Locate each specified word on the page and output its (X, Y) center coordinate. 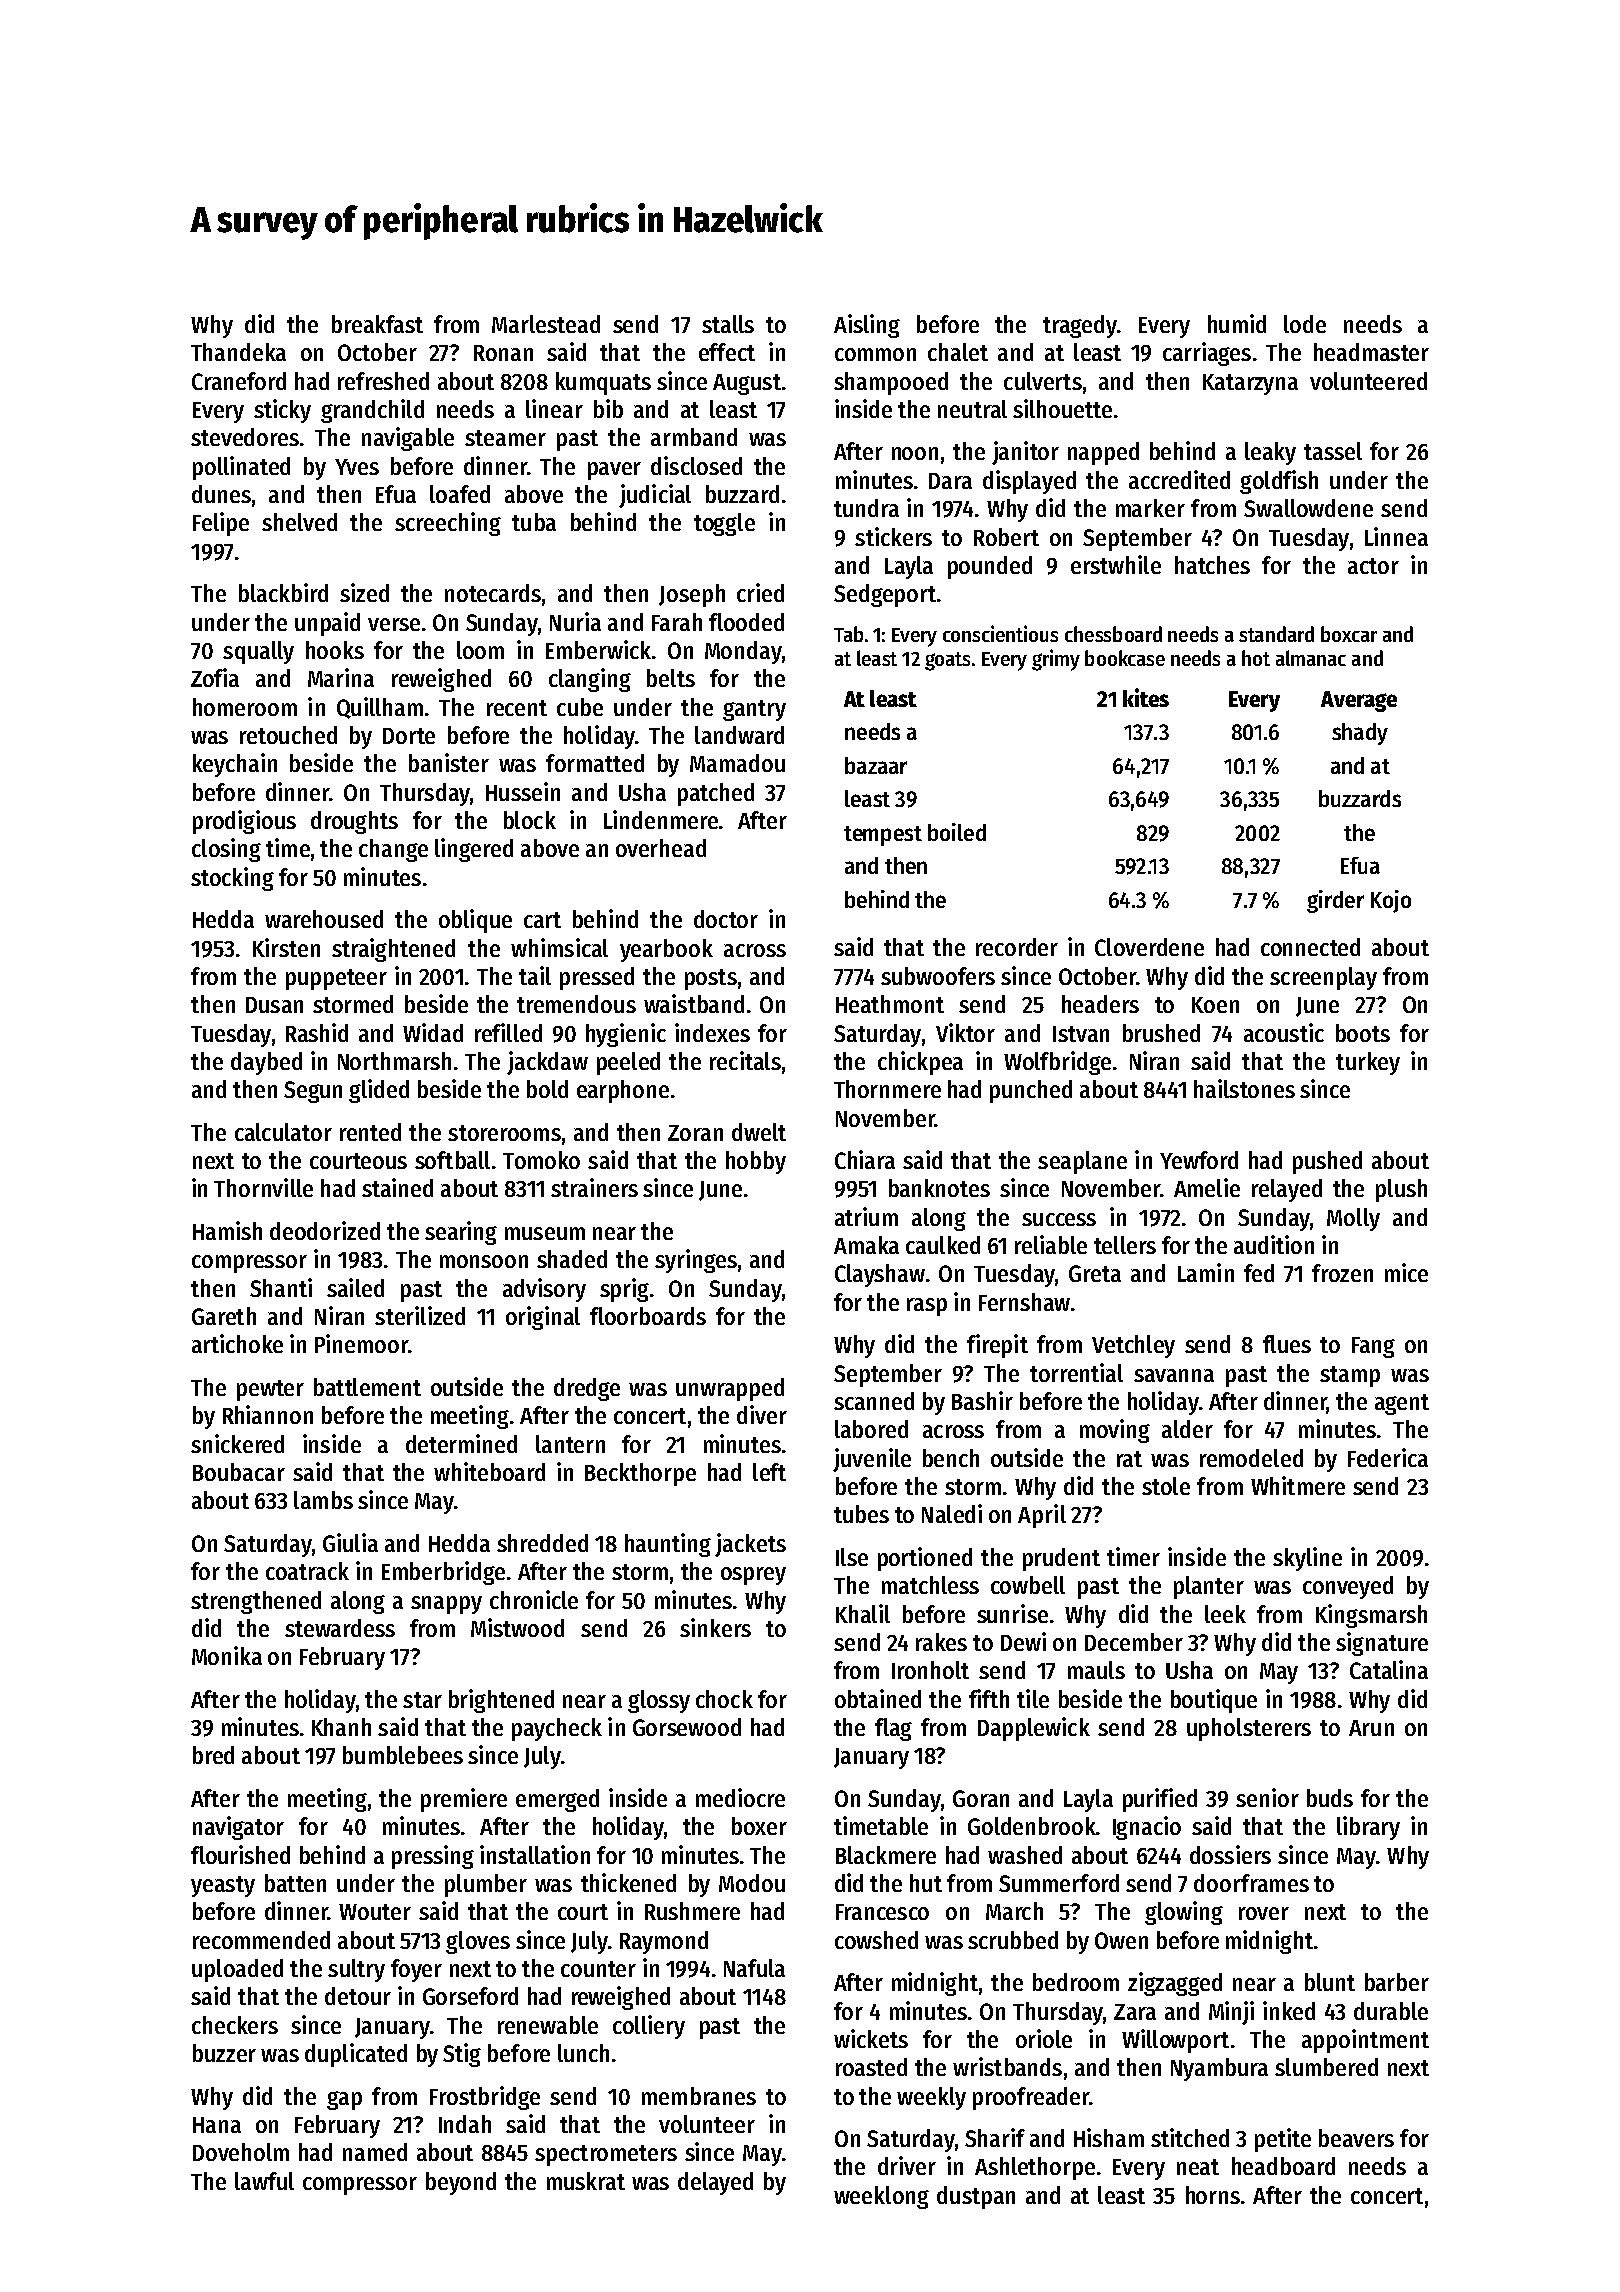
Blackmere (886, 1855)
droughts (354, 822)
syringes (696, 1261)
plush (1401, 1190)
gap (344, 2100)
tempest (883, 836)
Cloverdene (1149, 947)
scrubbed (1013, 1940)
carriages (1207, 354)
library (1368, 1828)
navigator (238, 1828)
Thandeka (238, 352)
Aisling (867, 326)
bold (547, 1089)
